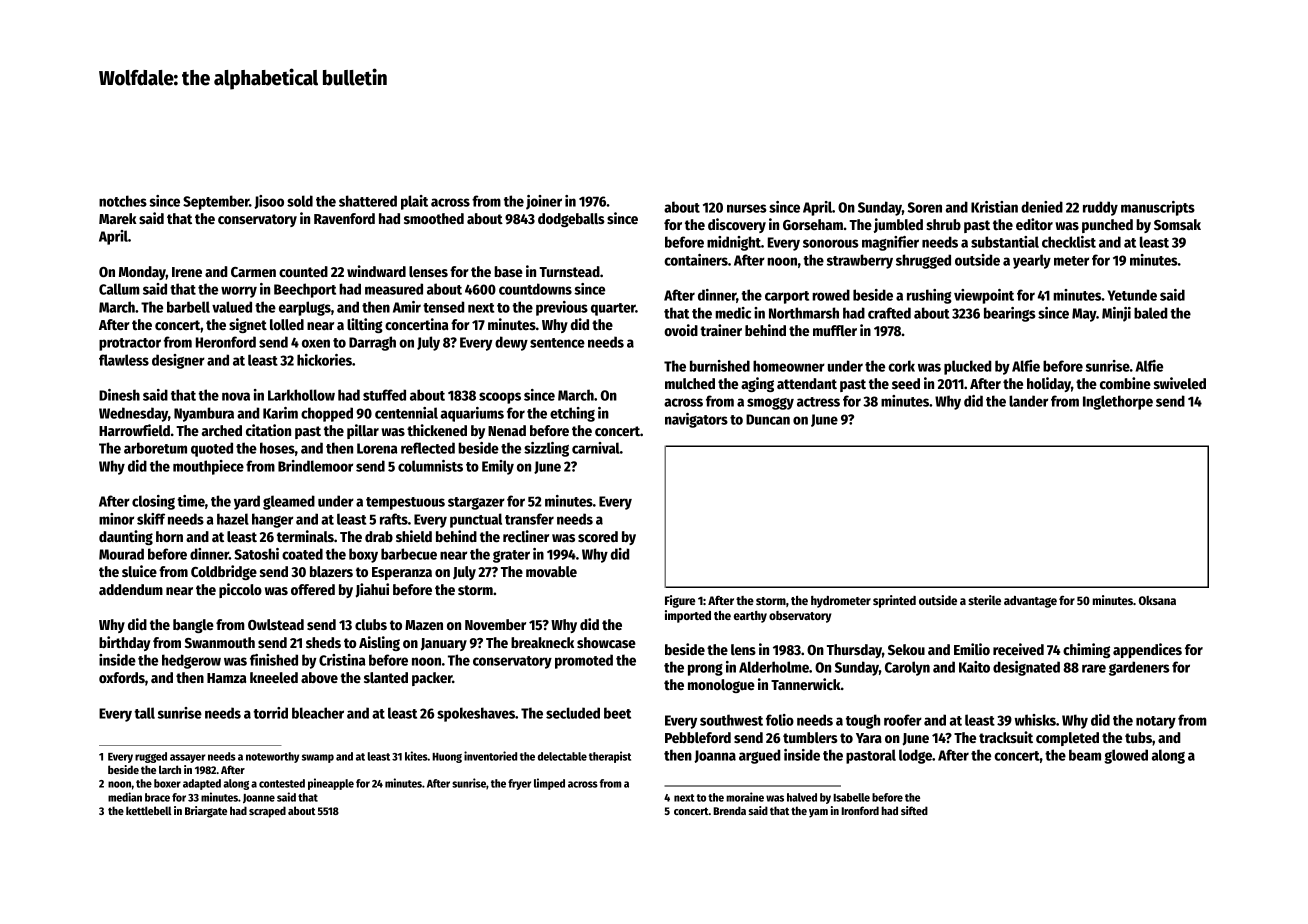 This document has height=924, width=1308. What do you see at coordinates (551, 571) in the document?
I see `movable` at bounding box center [551, 571].
